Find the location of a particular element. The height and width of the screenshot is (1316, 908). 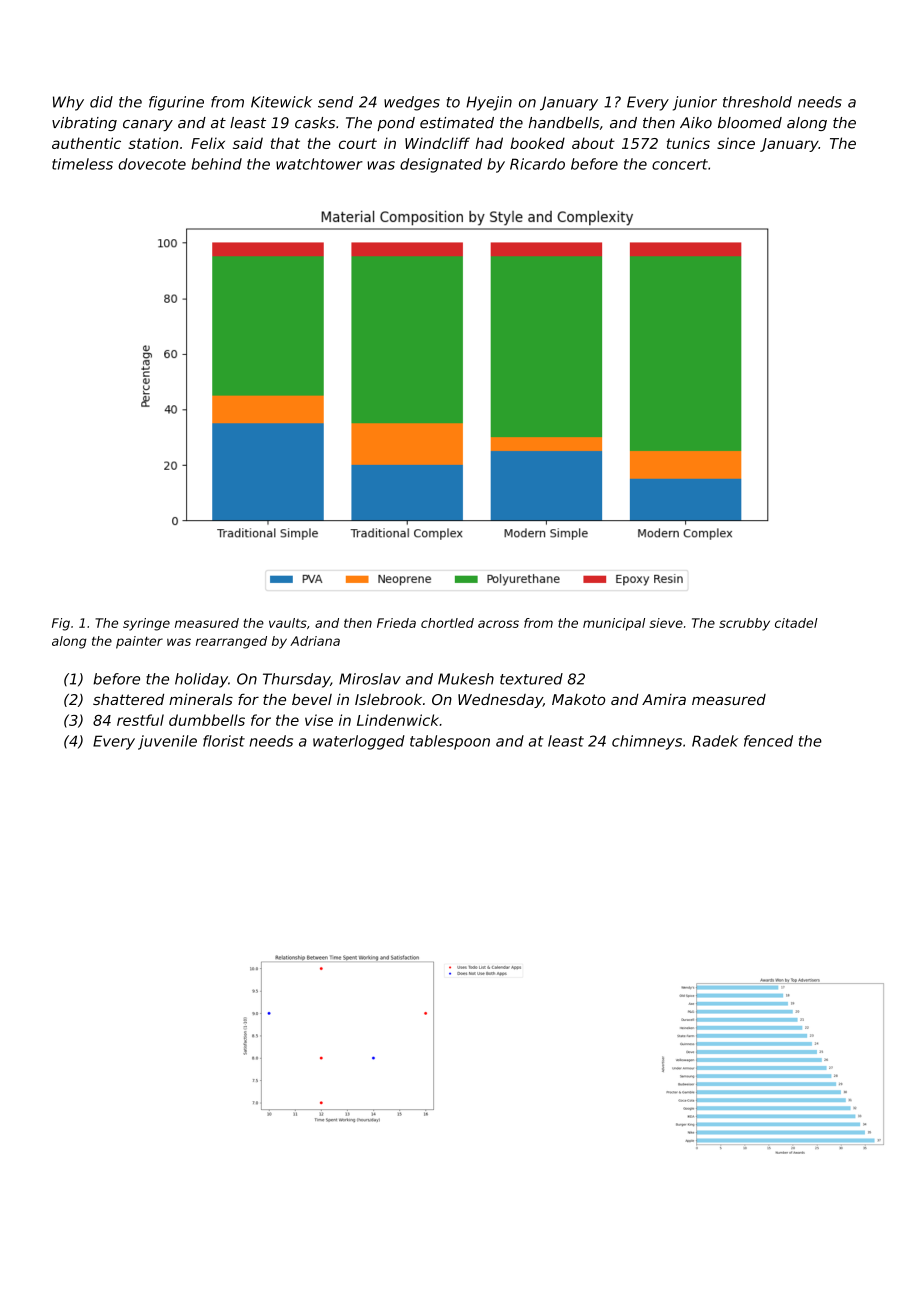

concert is located at coordinates (680, 164).
